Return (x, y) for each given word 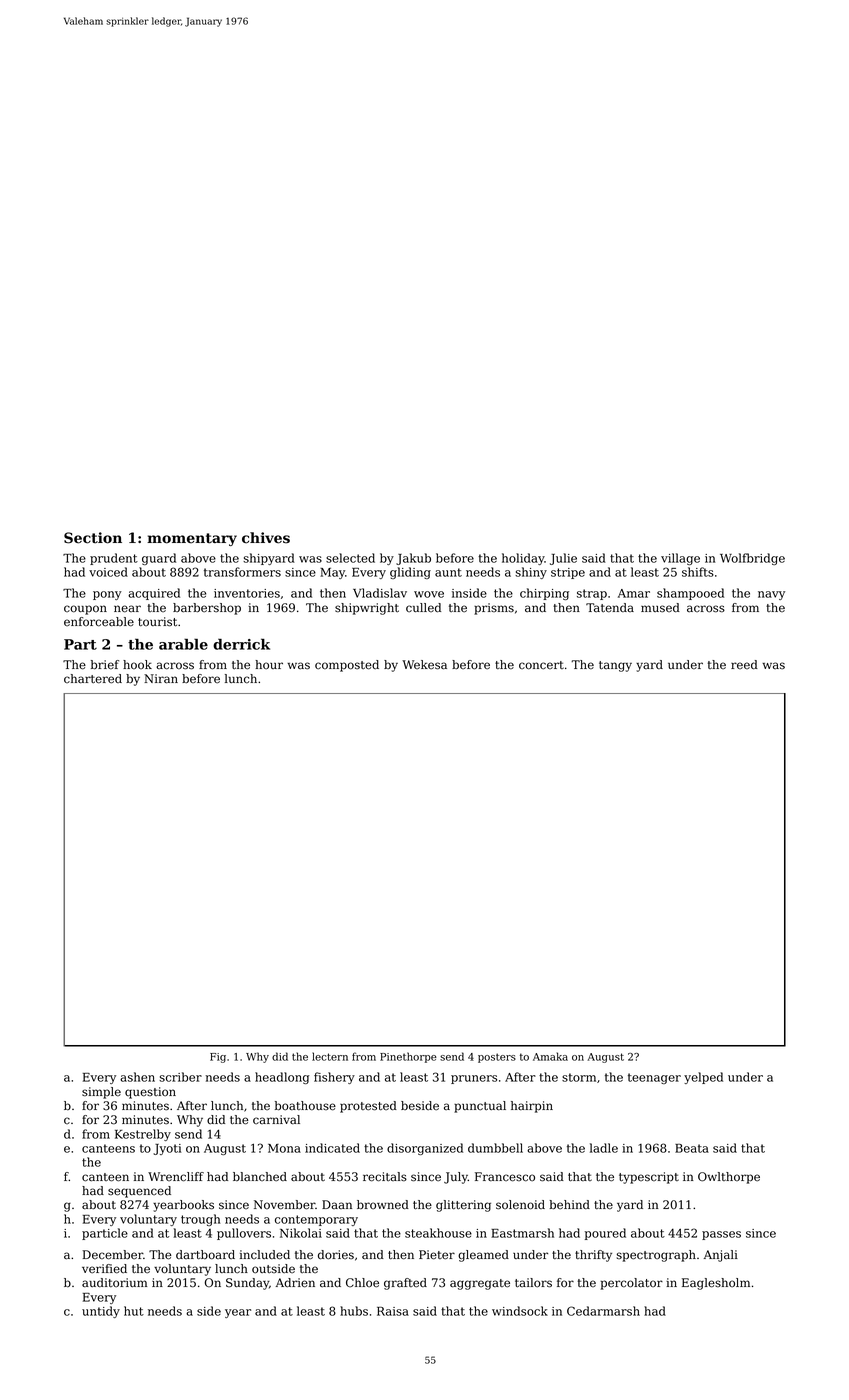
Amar (634, 593)
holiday (523, 559)
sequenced (139, 1192)
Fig (218, 1058)
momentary (192, 539)
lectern (330, 1056)
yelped (703, 1078)
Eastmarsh (522, 1233)
